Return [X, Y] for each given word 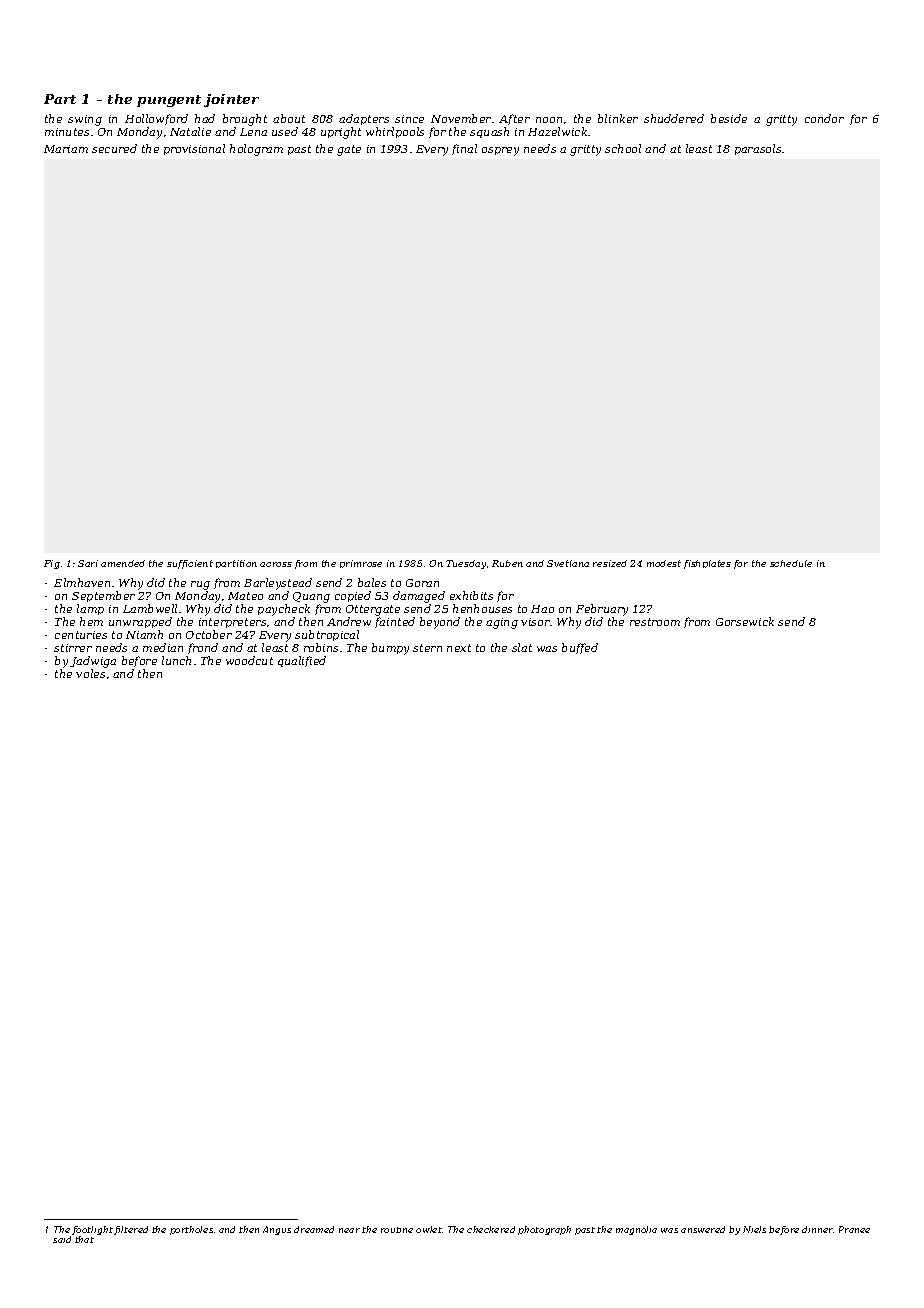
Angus [277, 1230]
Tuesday [466, 564]
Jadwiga [93, 662]
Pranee [854, 1229]
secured [114, 148]
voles [90, 673]
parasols [758, 149]
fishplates [707, 564]
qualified [302, 661]
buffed [580, 648]
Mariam [66, 149]
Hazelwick [557, 131]
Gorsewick [745, 621]
